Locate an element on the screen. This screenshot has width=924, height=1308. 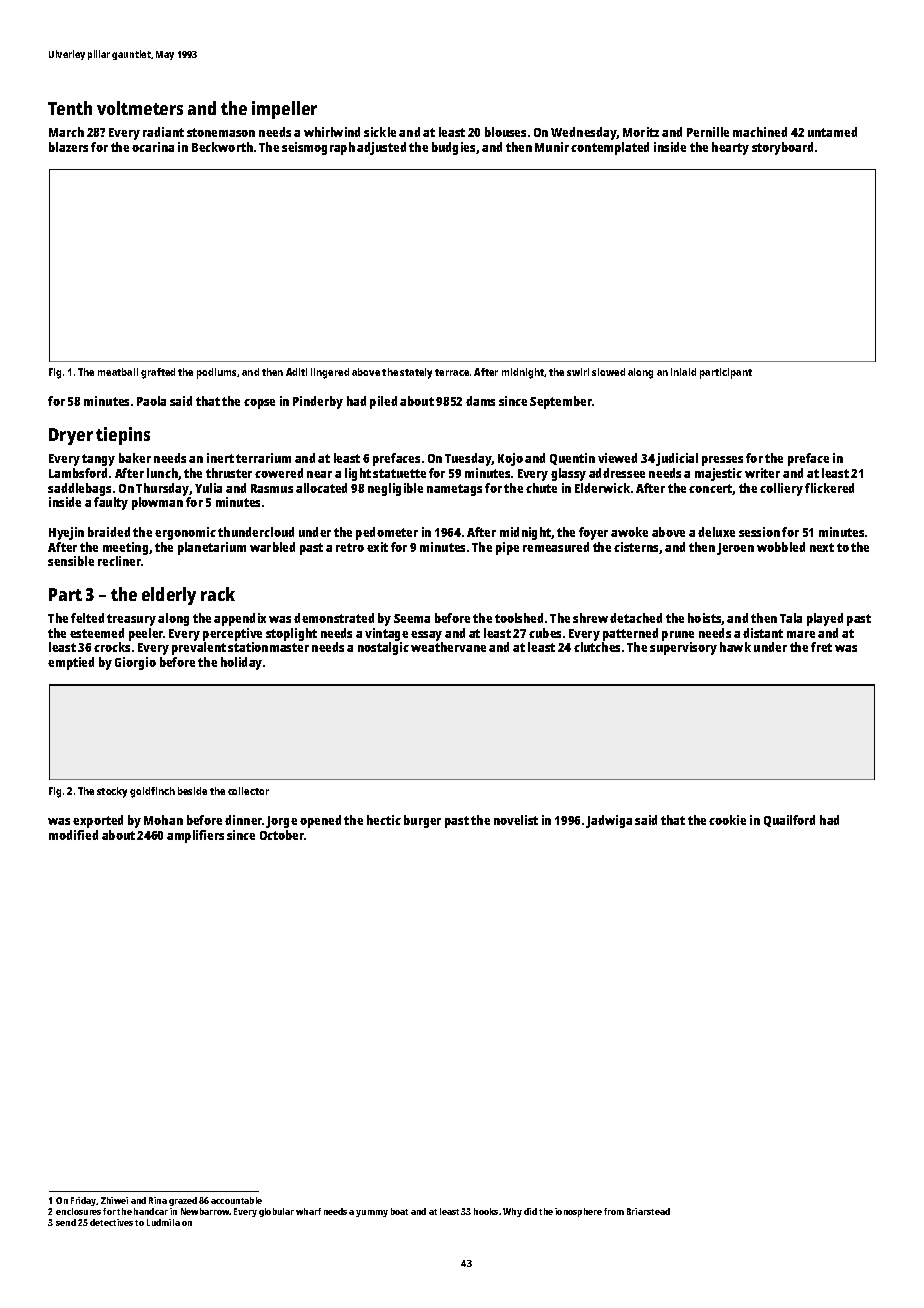
Briarstead is located at coordinates (648, 1211).
